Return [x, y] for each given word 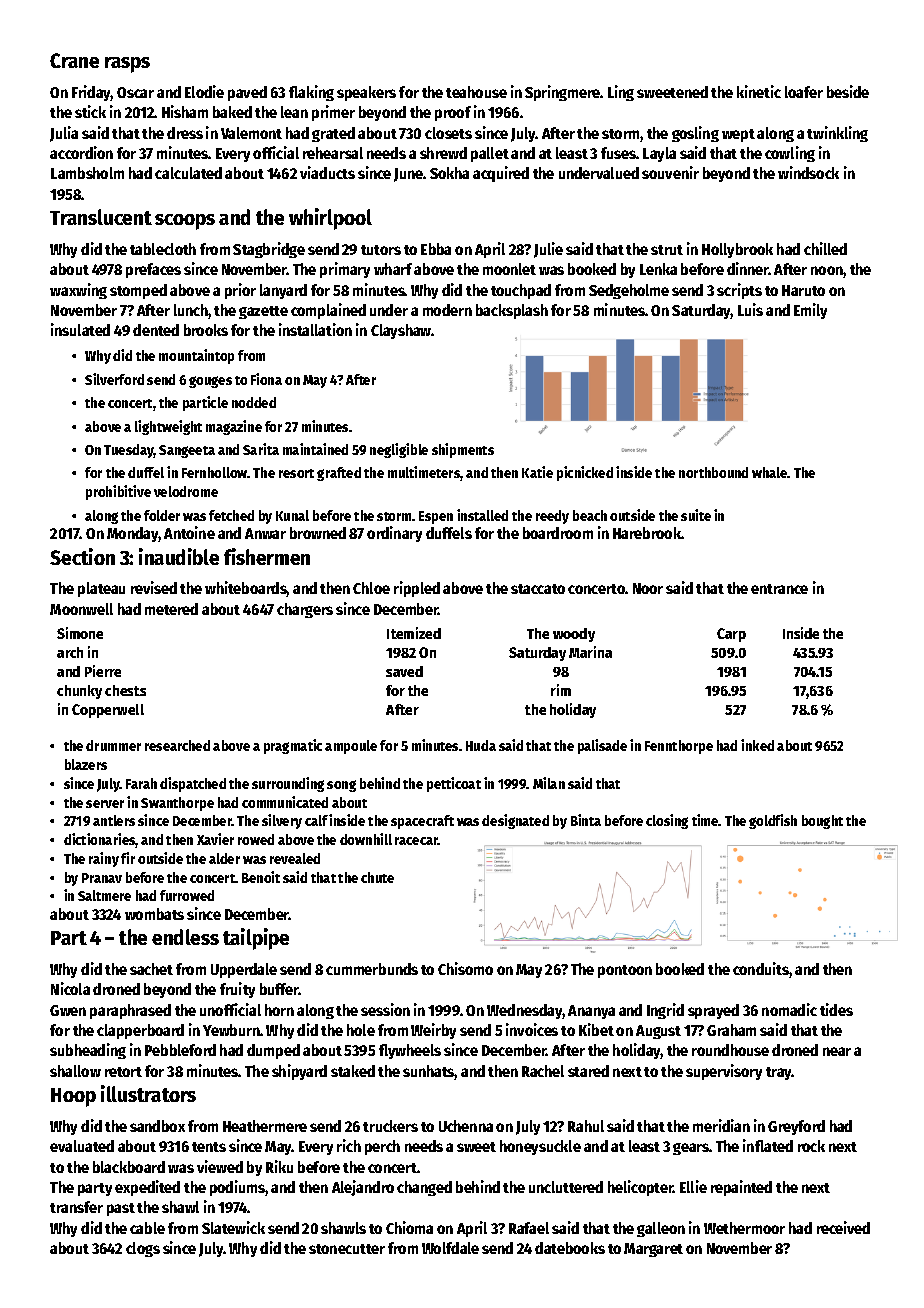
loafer [804, 92]
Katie [537, 472]
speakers [366, 93]
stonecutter [347, 1249]
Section [82, 556]
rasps [127, 65]
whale [770, 472]
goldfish [773, 821]
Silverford [114, 379]
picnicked [585, 473]
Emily [810, 311]
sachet [151, 969]
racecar [416, 841]
